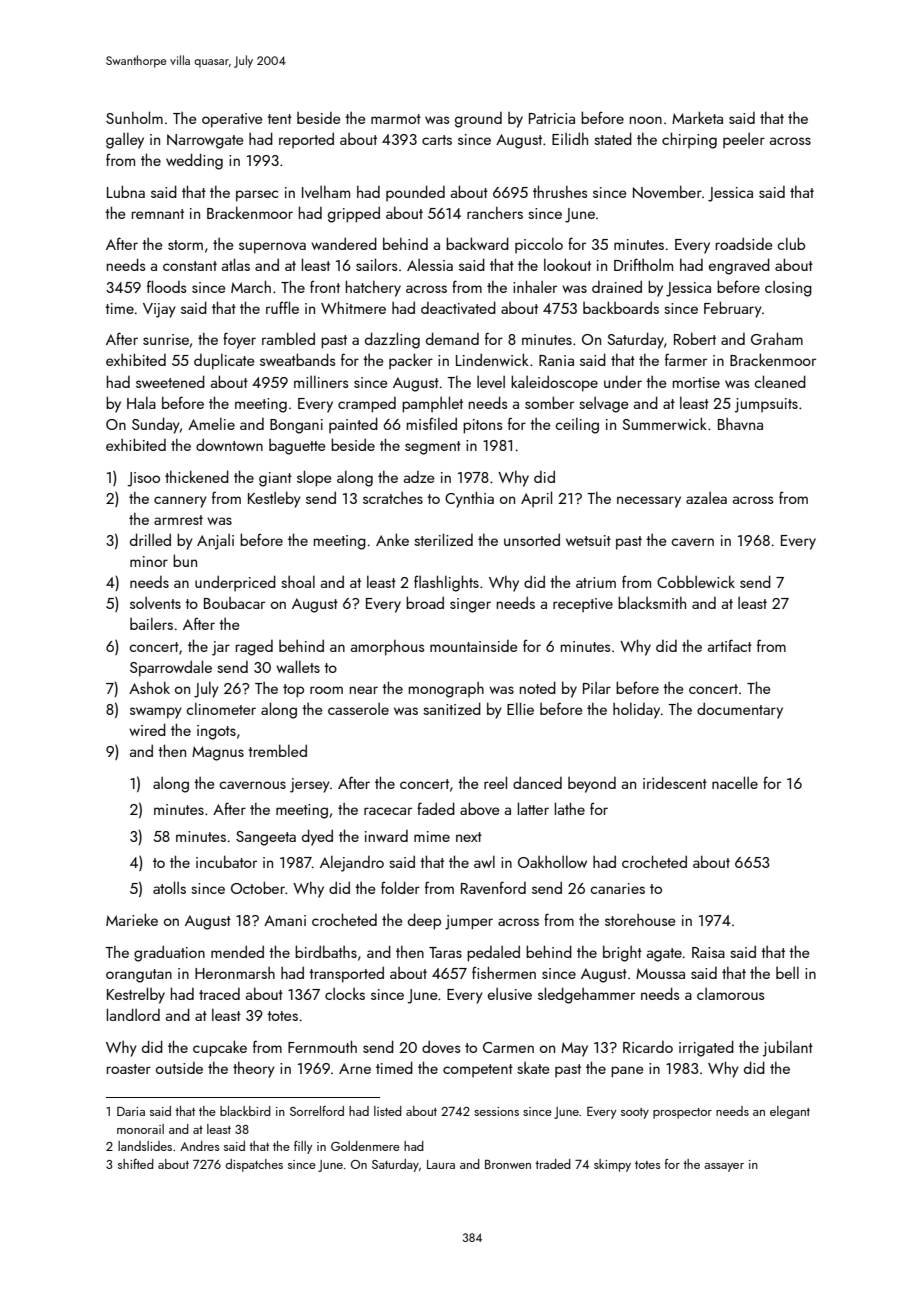 The height and width of the screenshot is (1314, 924). I want to click on reel, so click(495, 782).
